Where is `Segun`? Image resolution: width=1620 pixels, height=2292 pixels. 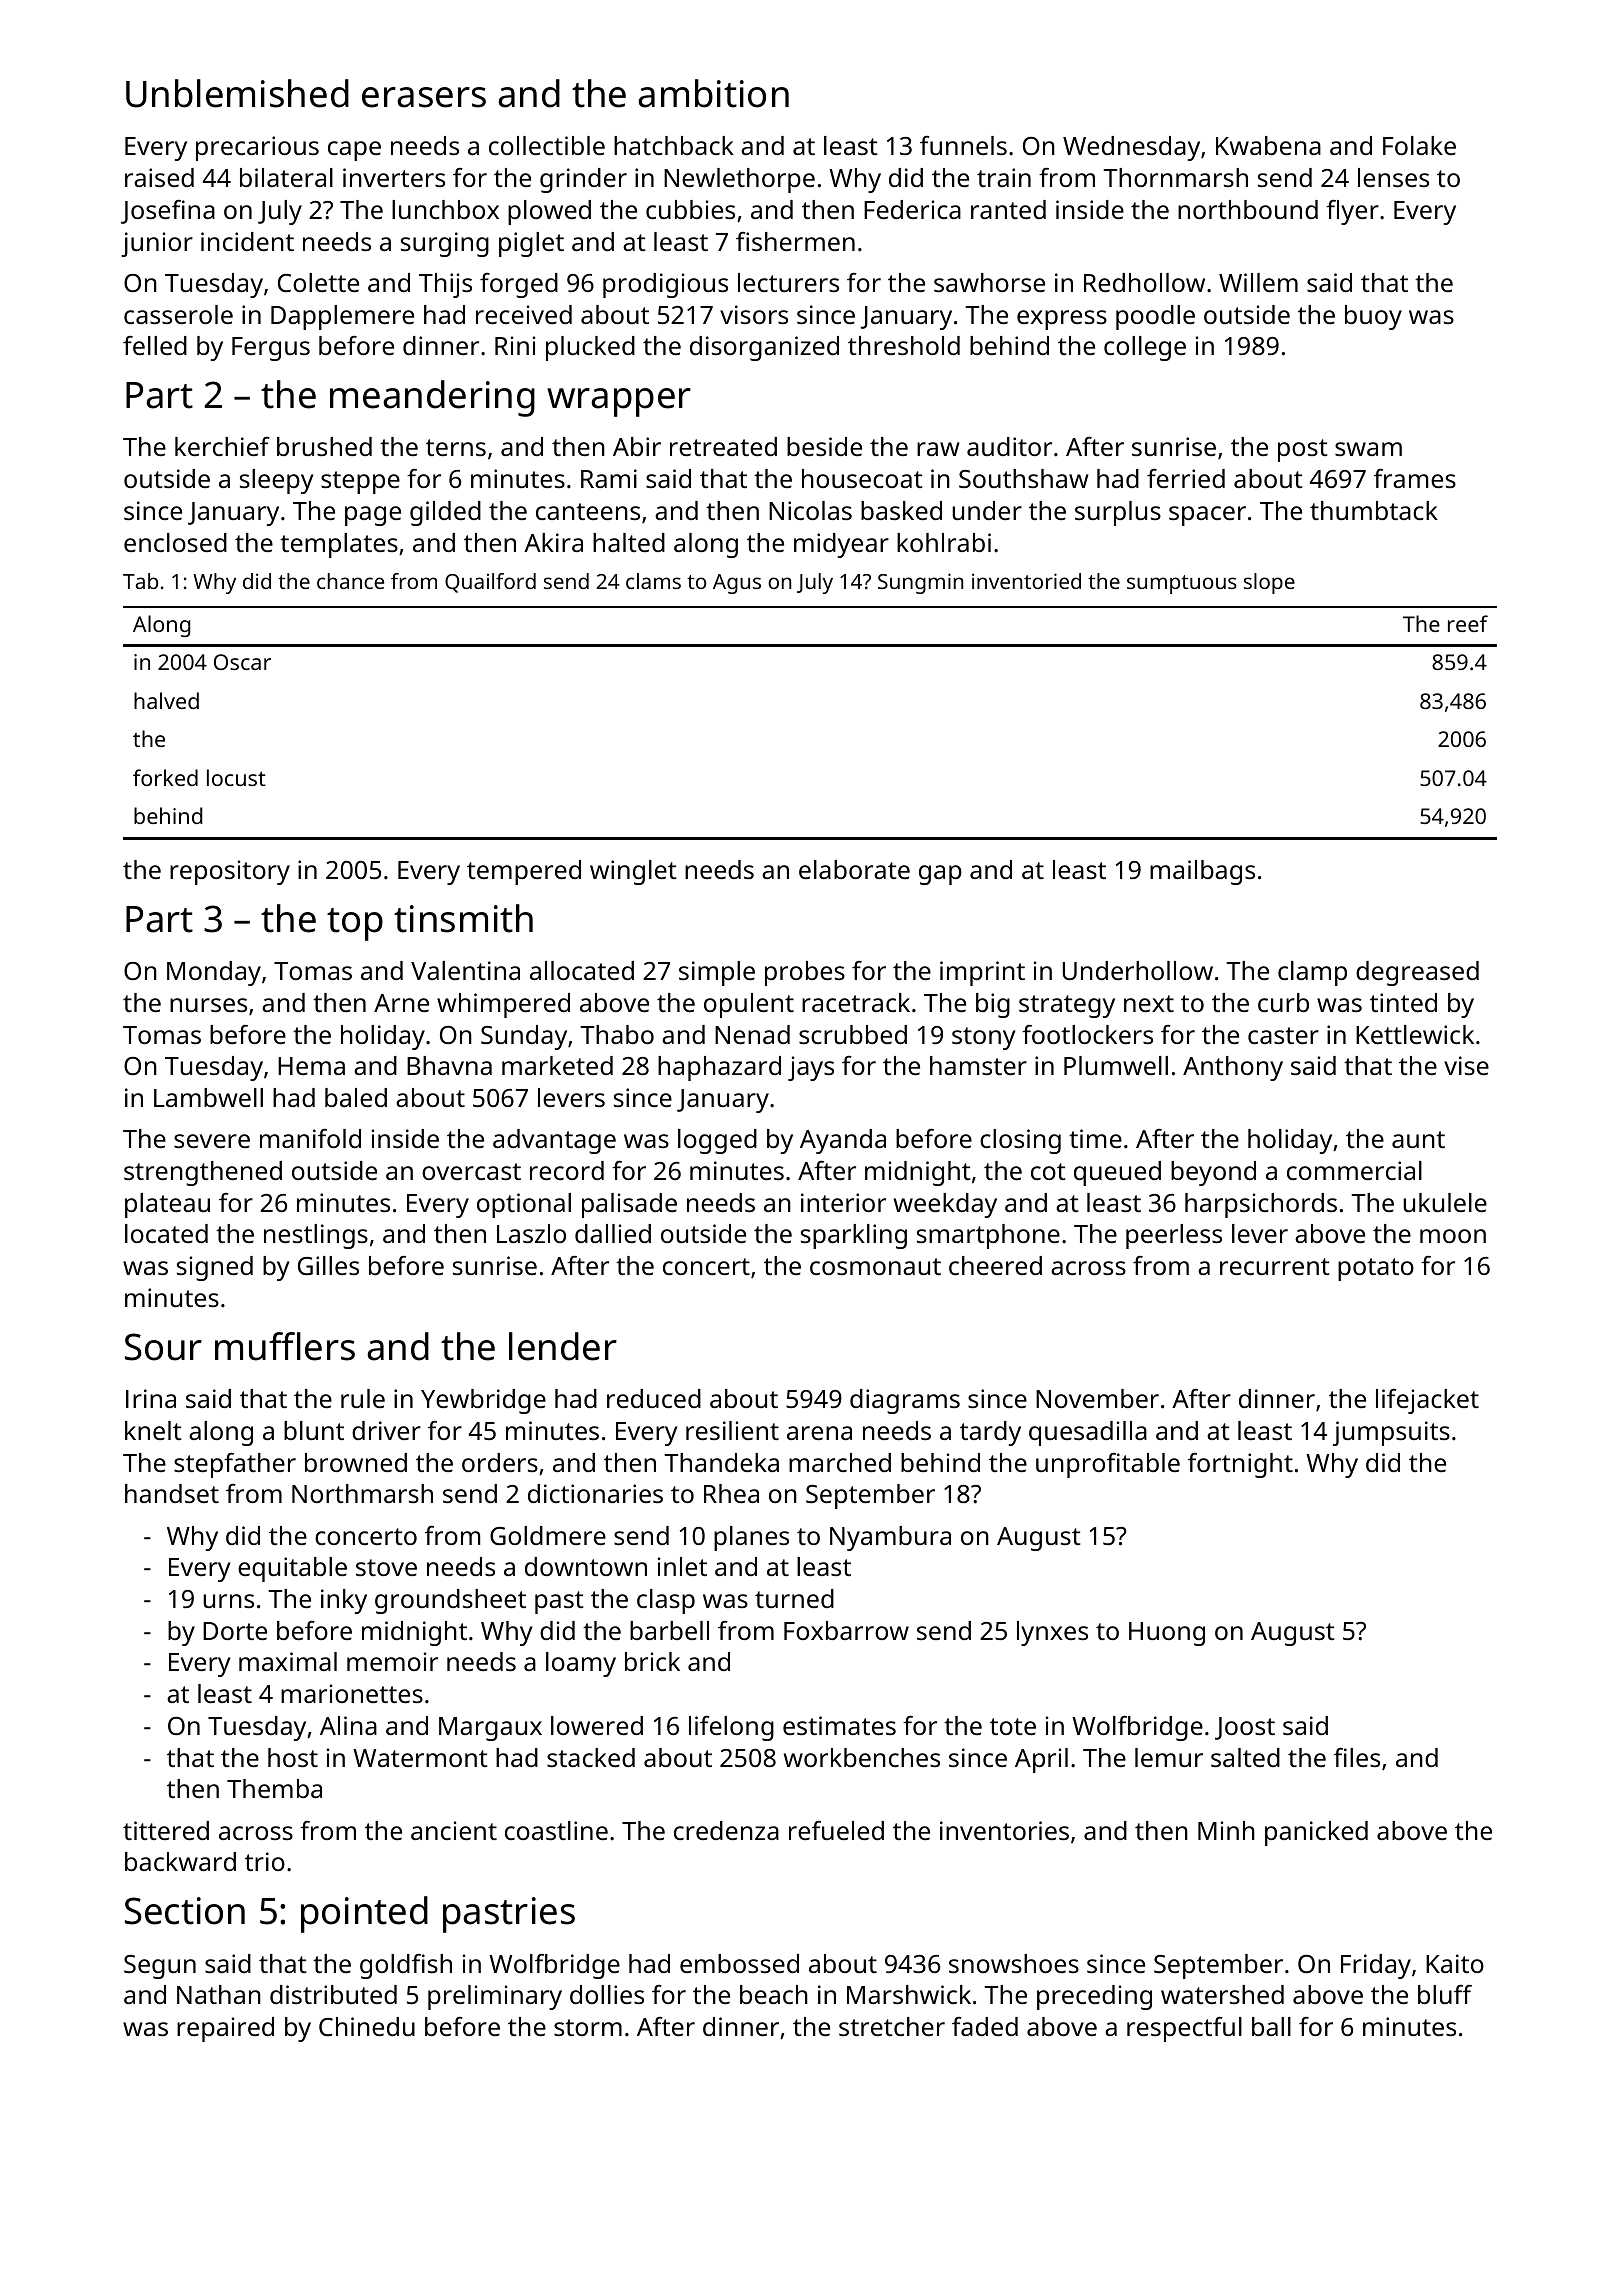
Segun is located at coordinates (160, 1967).
